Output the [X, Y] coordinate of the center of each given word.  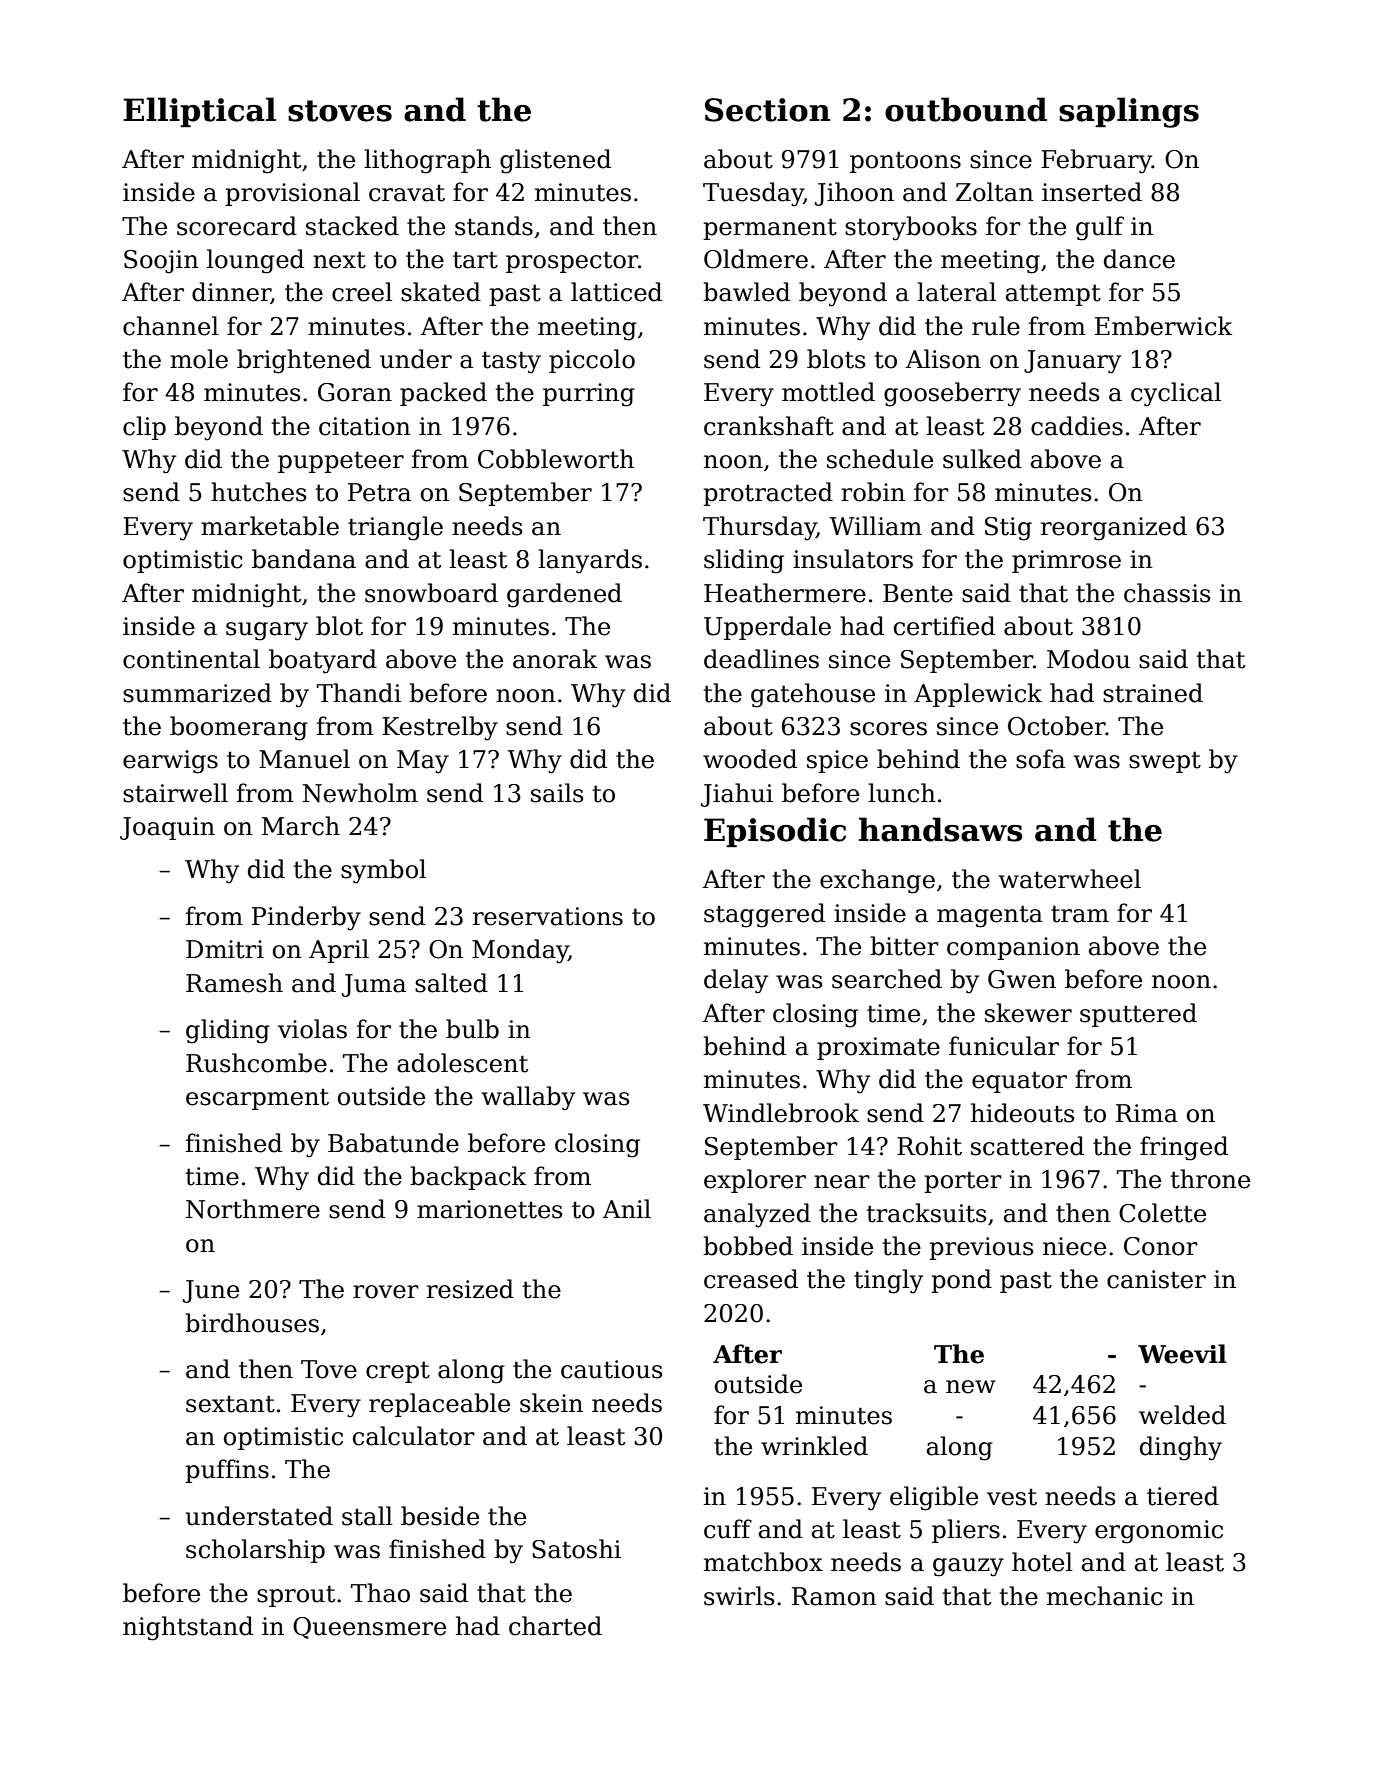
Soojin [161, 262]
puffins [227, 1471]
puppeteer [341, 462]
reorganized [1114, 528]
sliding [744, 561]
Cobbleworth [556, 459]
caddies [1077, 426]
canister [1156, 1279]
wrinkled [814, 1446]
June [211, 1291]
